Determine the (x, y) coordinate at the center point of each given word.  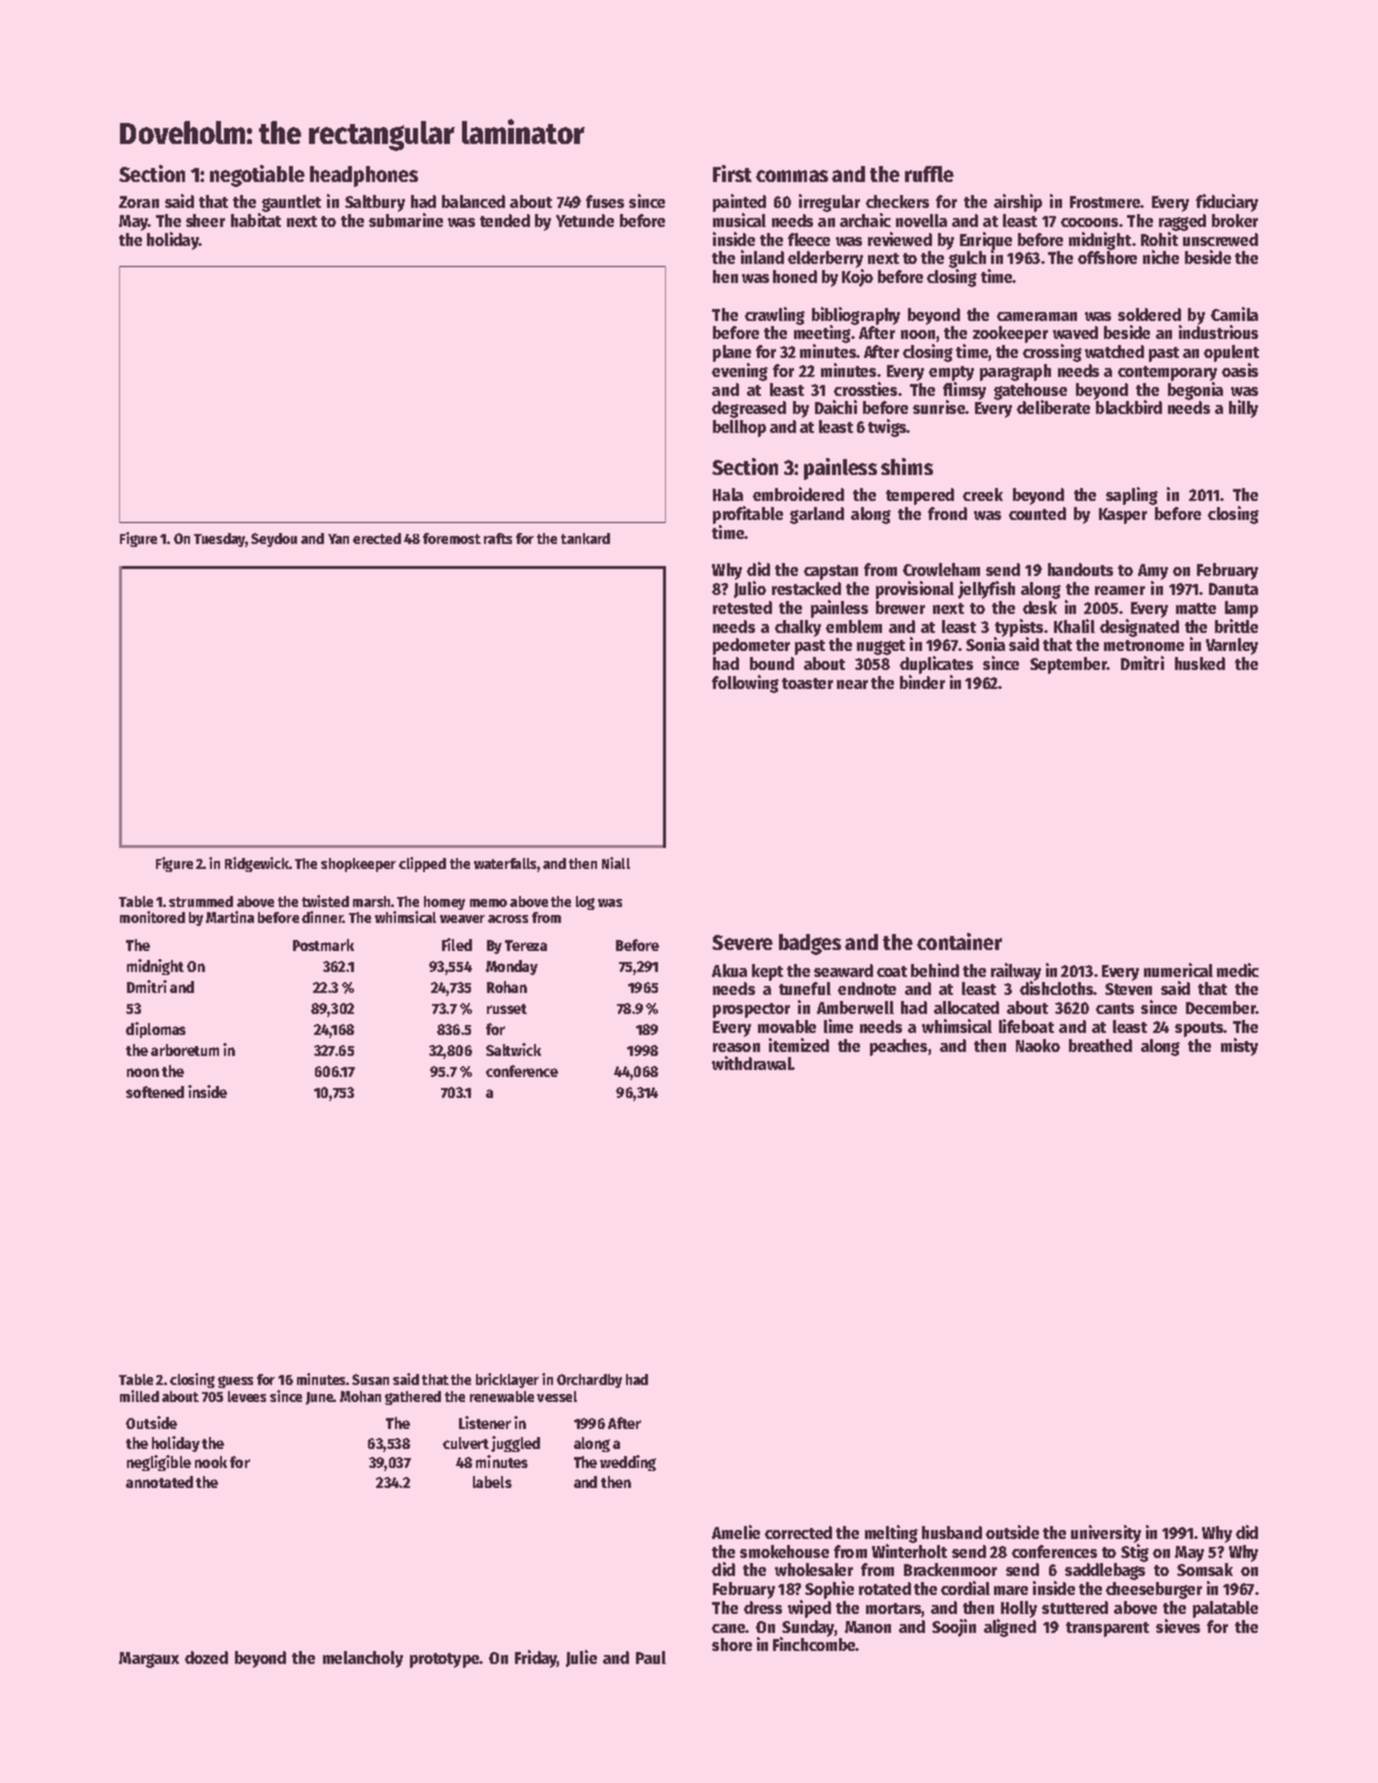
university (1106, 1534)
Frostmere (1105, 202)
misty (1239, 1047)
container (959, 941)
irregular (829, 203)
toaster (807, 683)
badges (810, 944)
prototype (444, 1660)
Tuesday (220, 540)
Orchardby (589, 1381)
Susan (370, 1379)
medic (1238, 970)
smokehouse (784, 1551)
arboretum (185, 1050)
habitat (256, 220)
